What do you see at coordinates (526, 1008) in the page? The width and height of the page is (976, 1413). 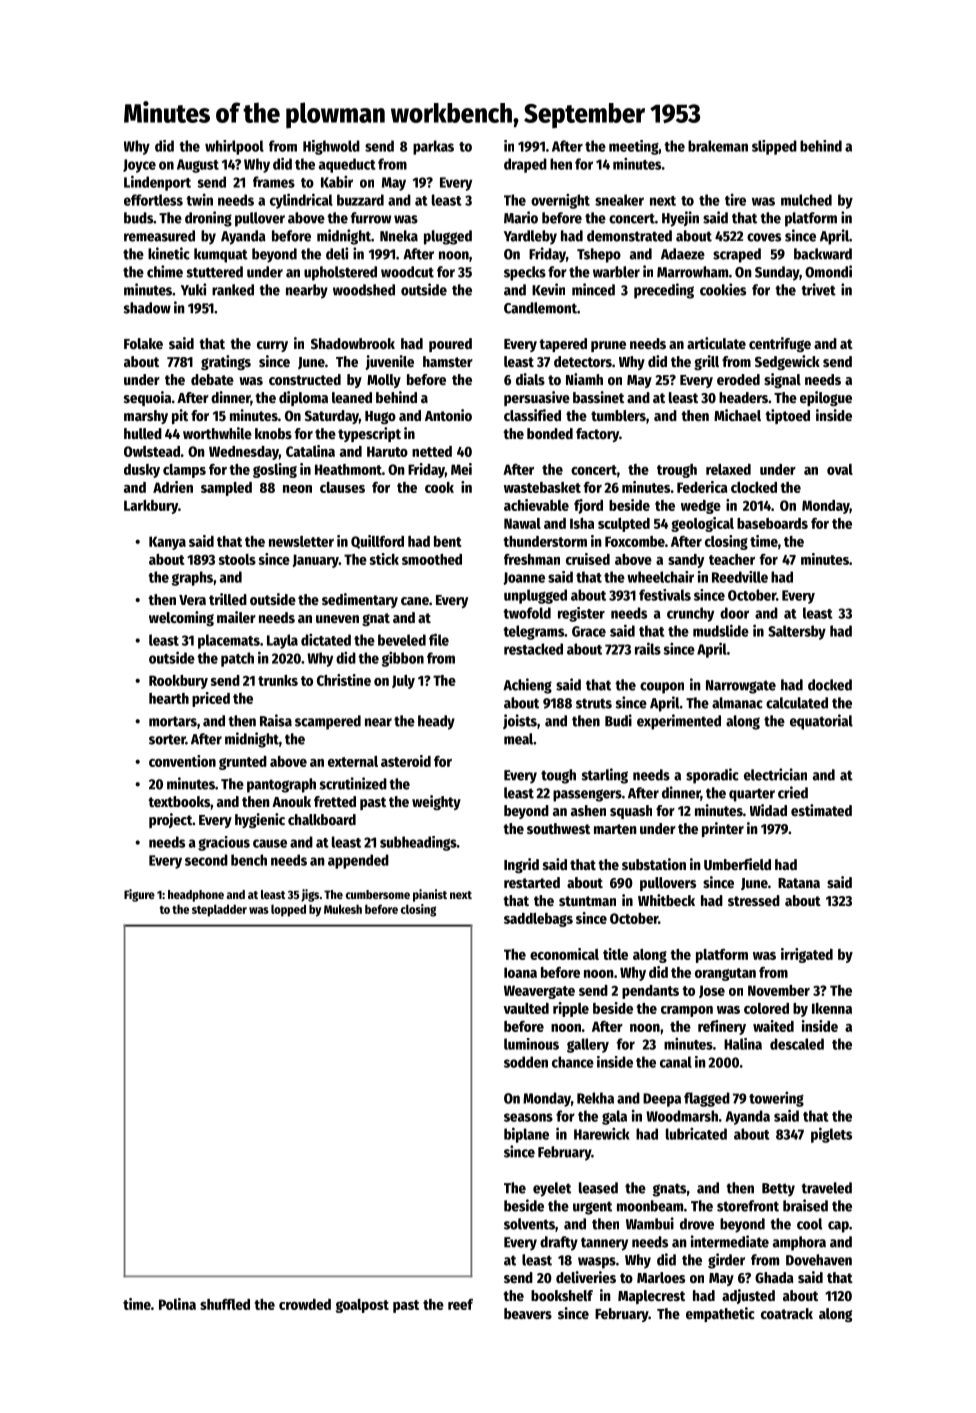 I see `vaulted` at bounding box center [526, 1008].
